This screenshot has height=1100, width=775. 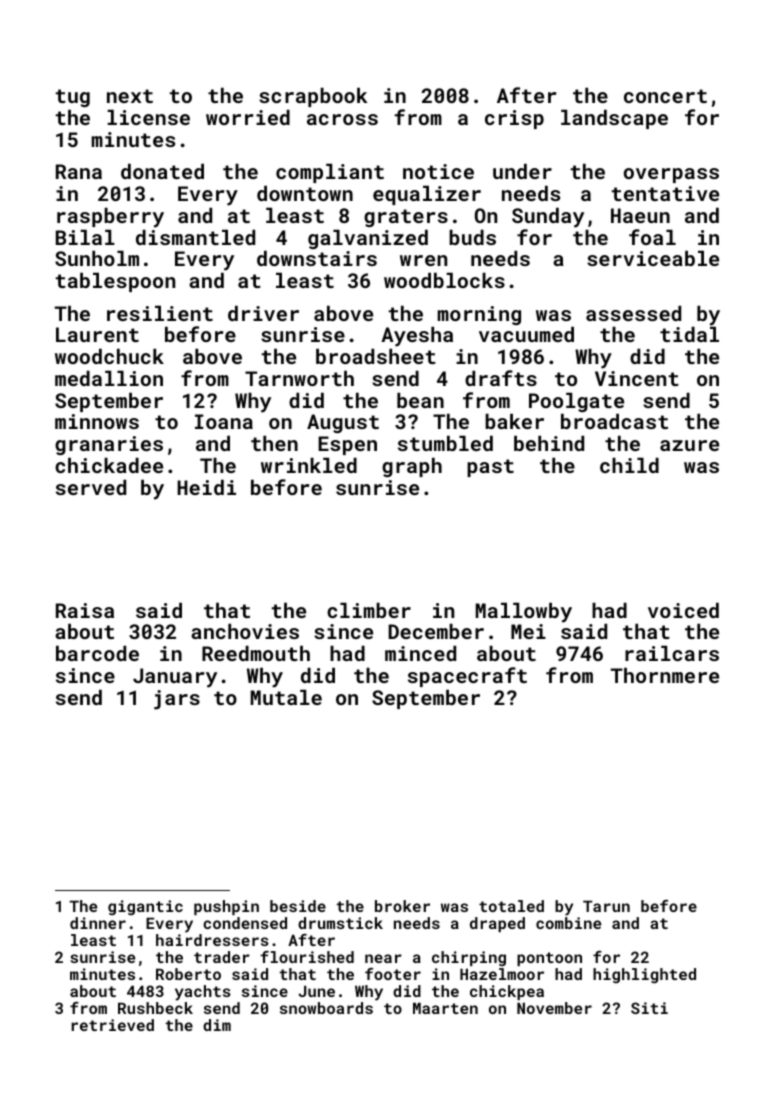 What do you see at coordinates (524, 613) in the screenshot?
I see `Mallowby` at bounding box center [524, 613].
